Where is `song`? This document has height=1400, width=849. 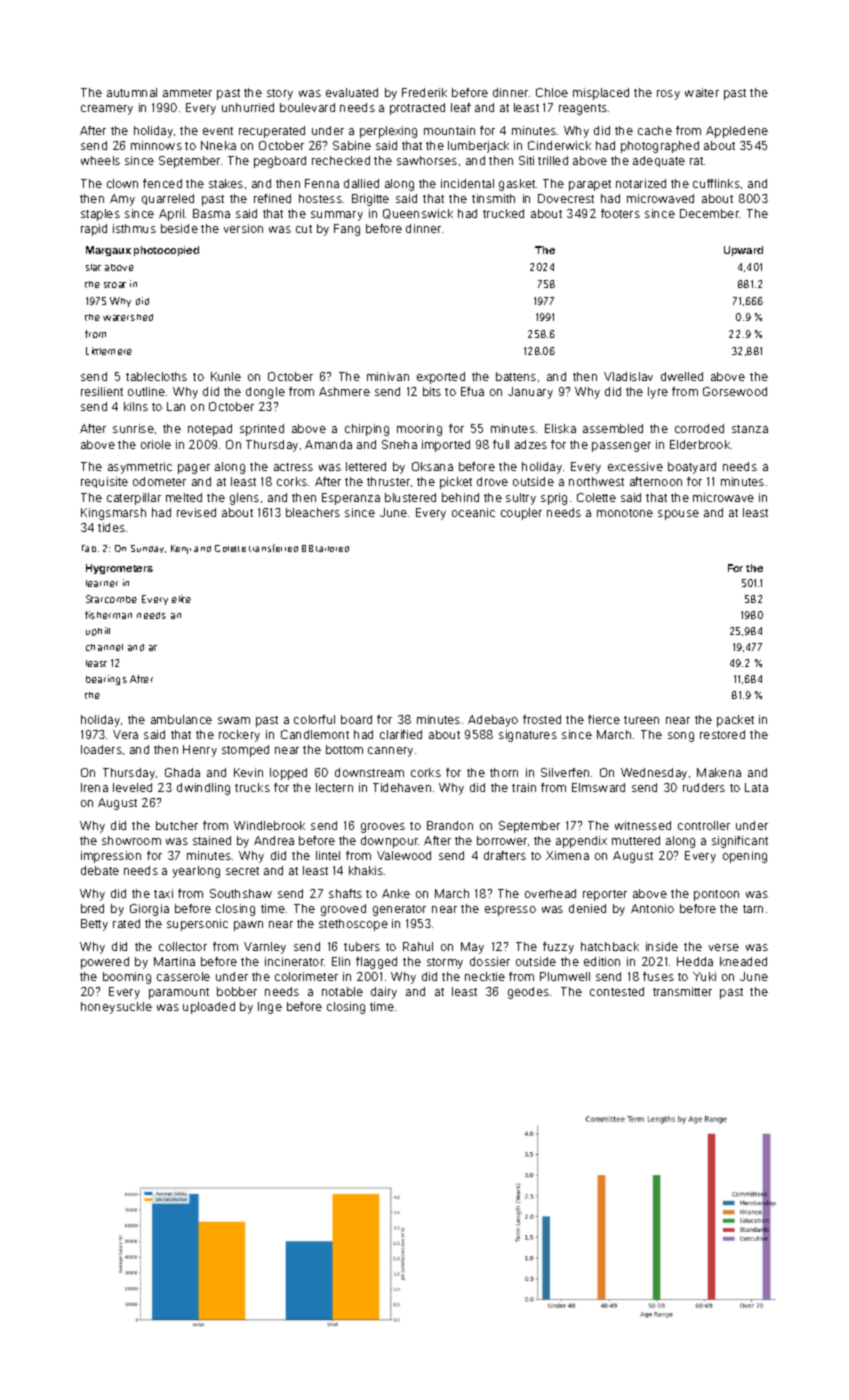
song is located at coordinates (681, 737).
